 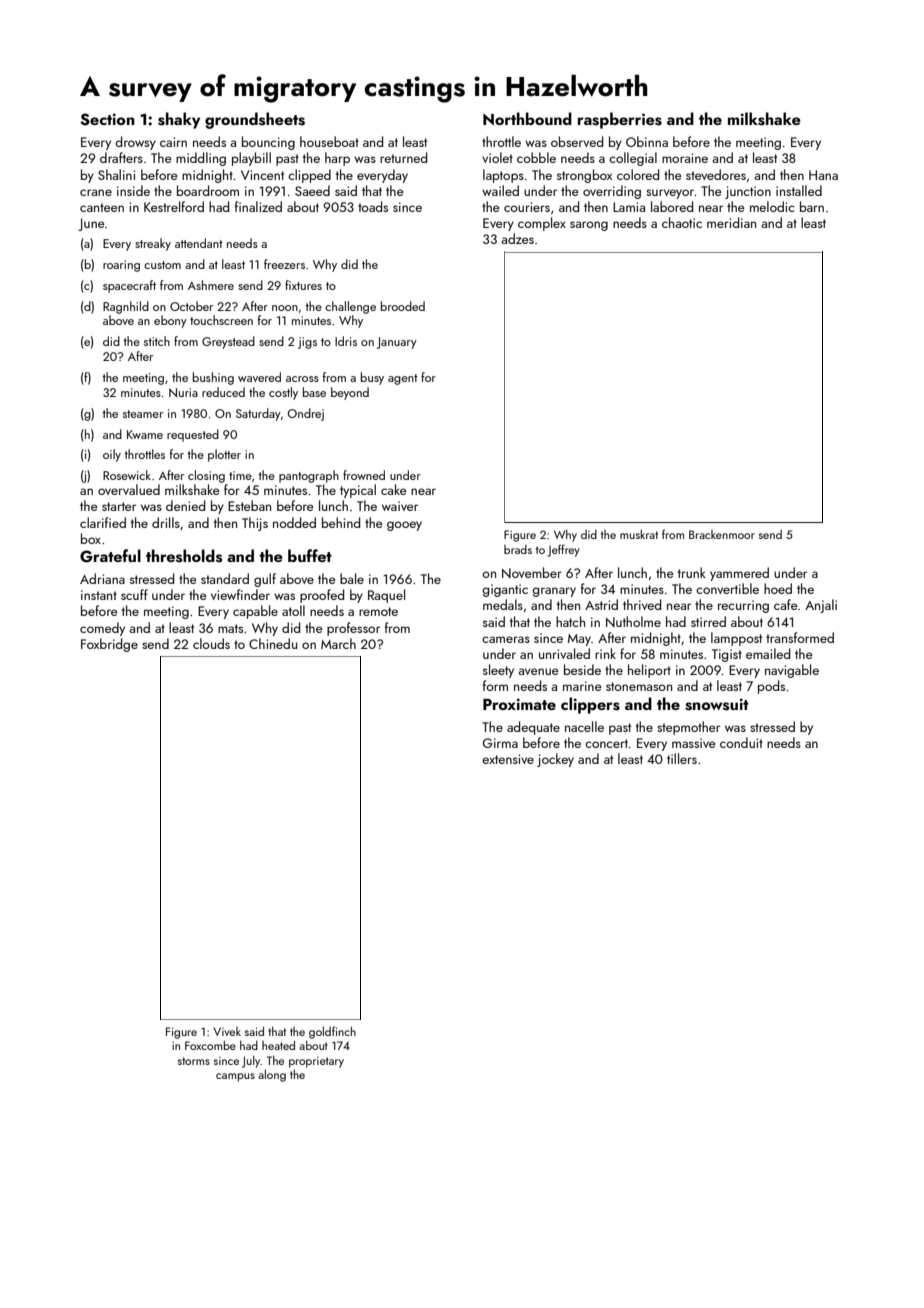 I want to click on clouds, so click(x=211, y=643).
